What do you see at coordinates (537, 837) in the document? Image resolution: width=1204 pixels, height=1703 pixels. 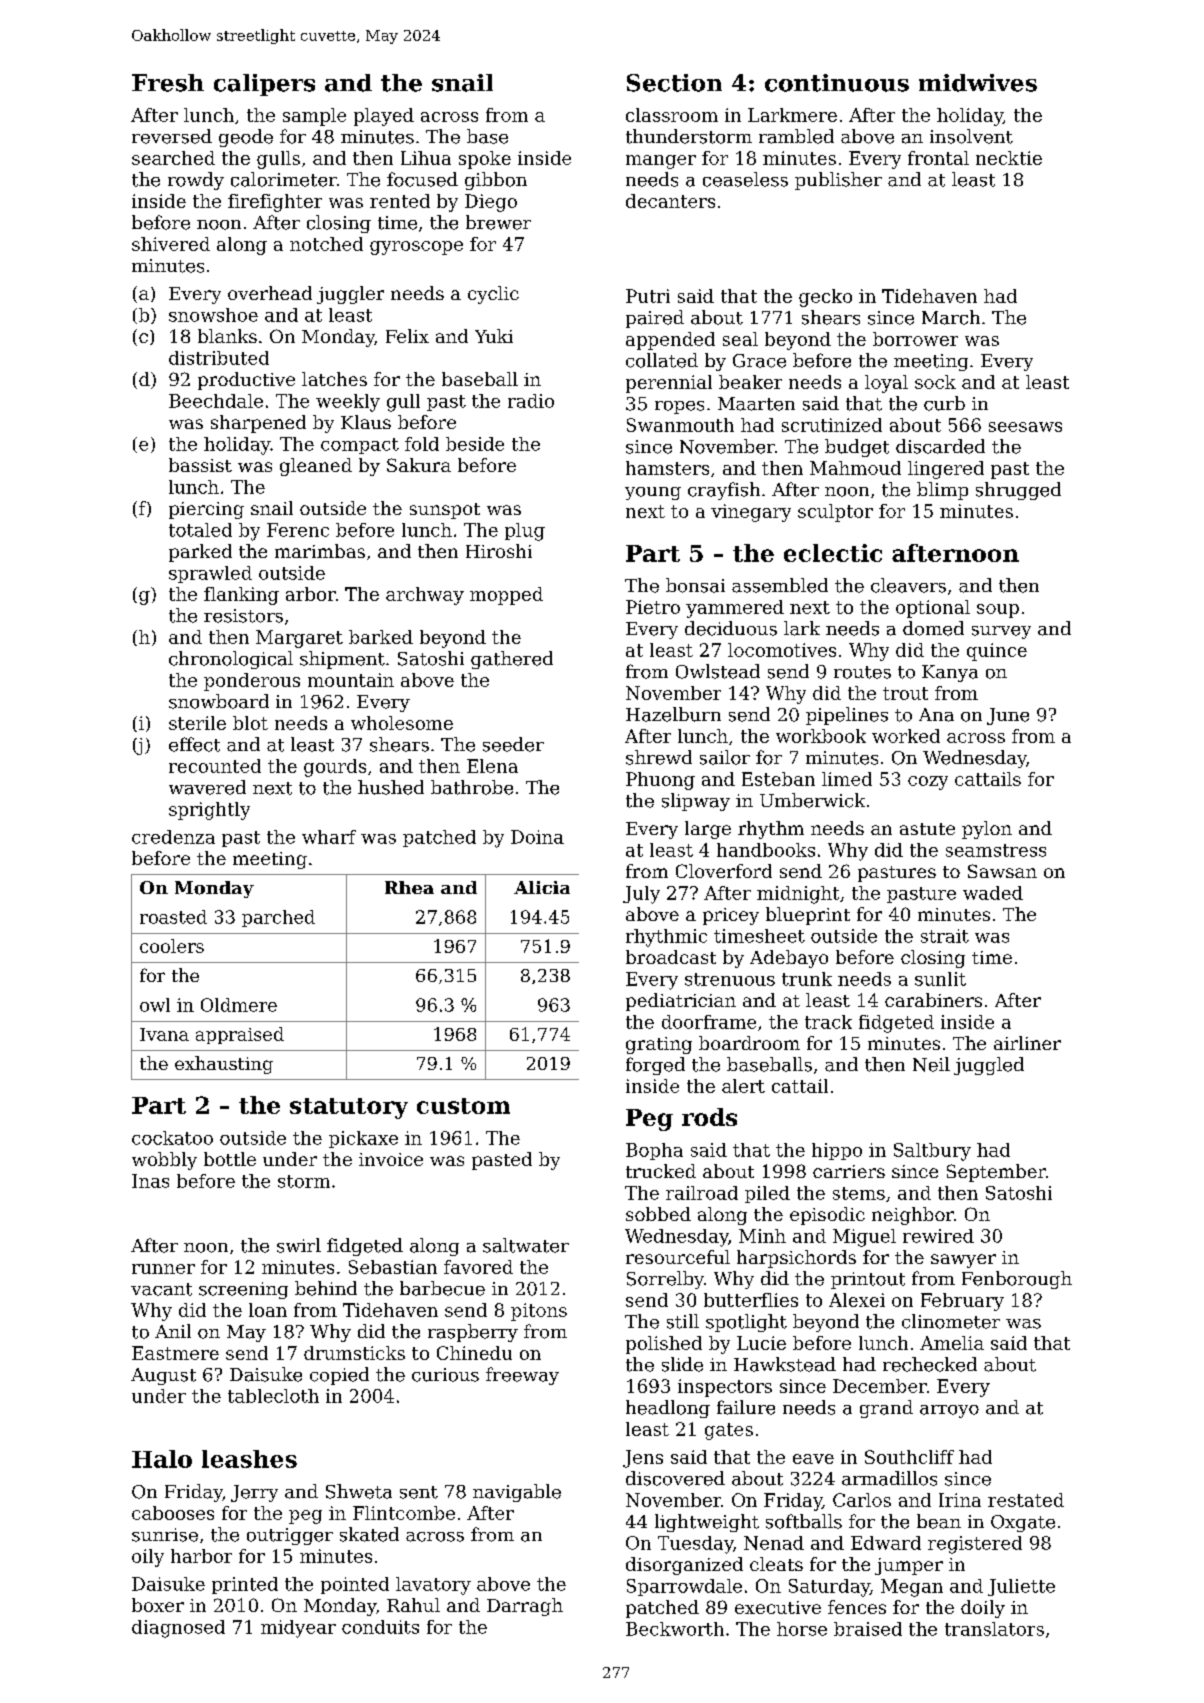 I see `Doina` at bounding box center [537, 837].
